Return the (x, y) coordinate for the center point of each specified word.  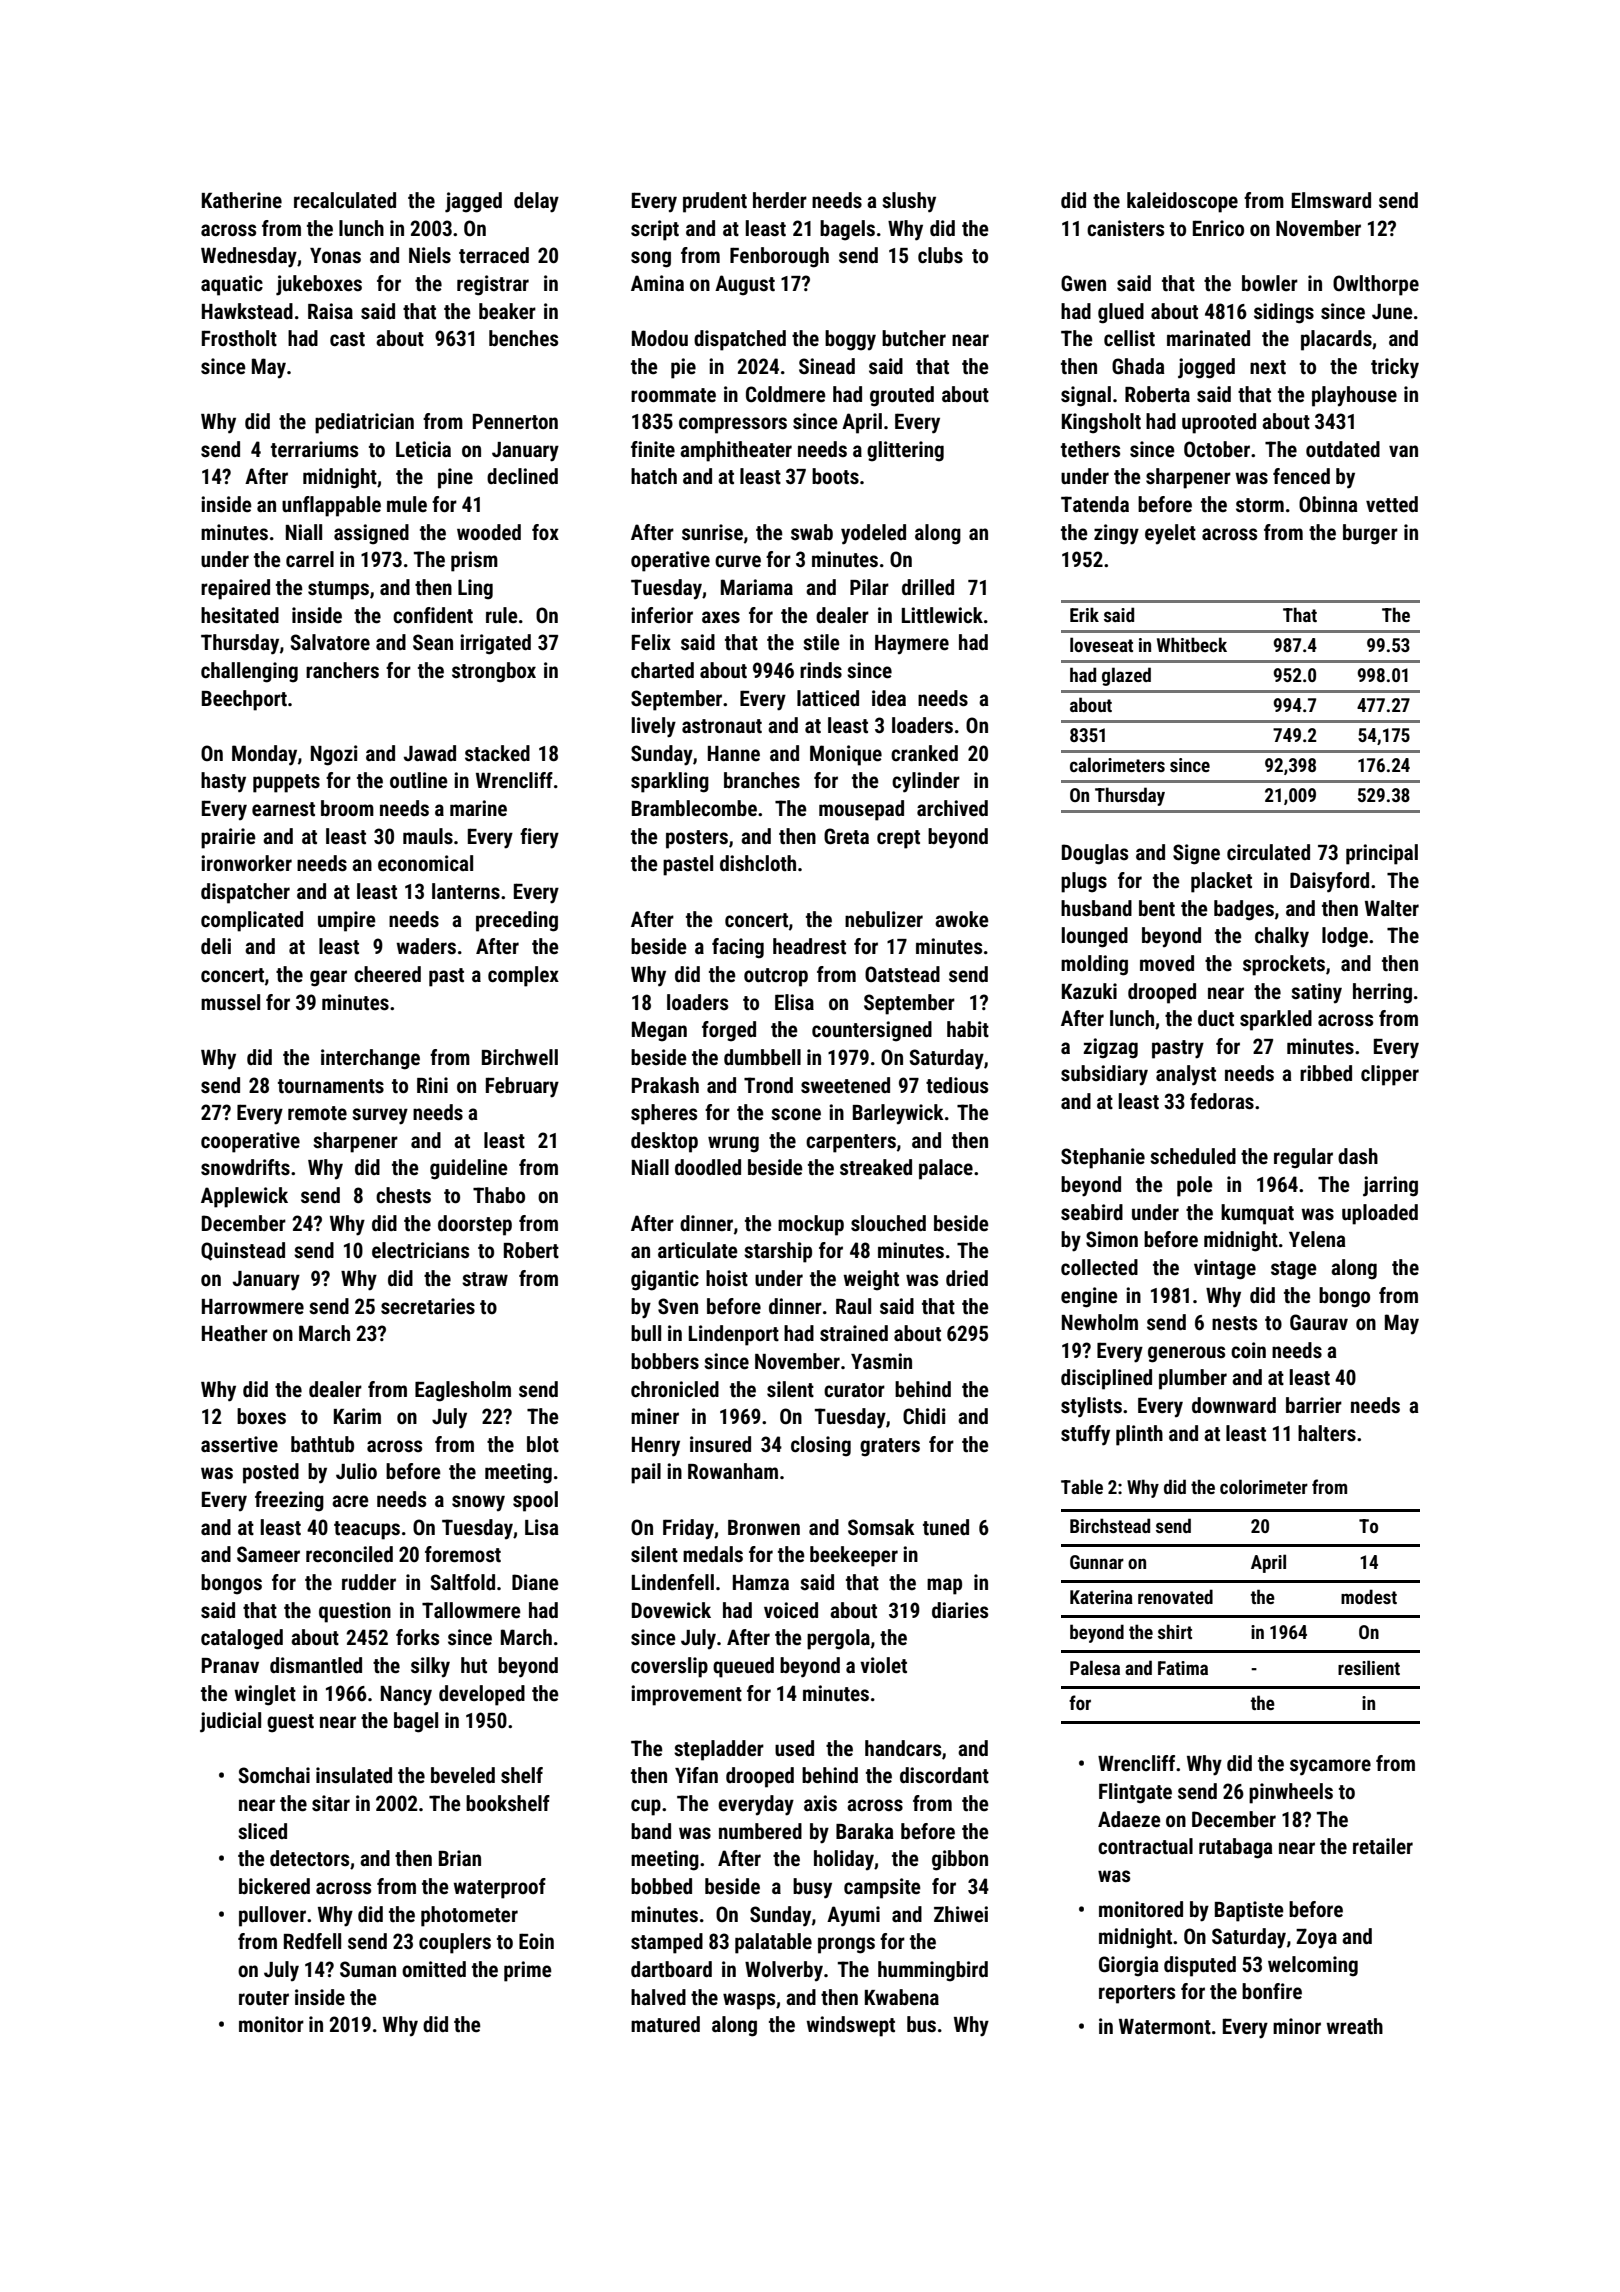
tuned (946, 1527)
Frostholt (239, 338)
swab (812, 532)
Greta (846, 836)
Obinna (1328, 504)
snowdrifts (245, 1167)
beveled (463, 1775)
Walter (1392, 908)
